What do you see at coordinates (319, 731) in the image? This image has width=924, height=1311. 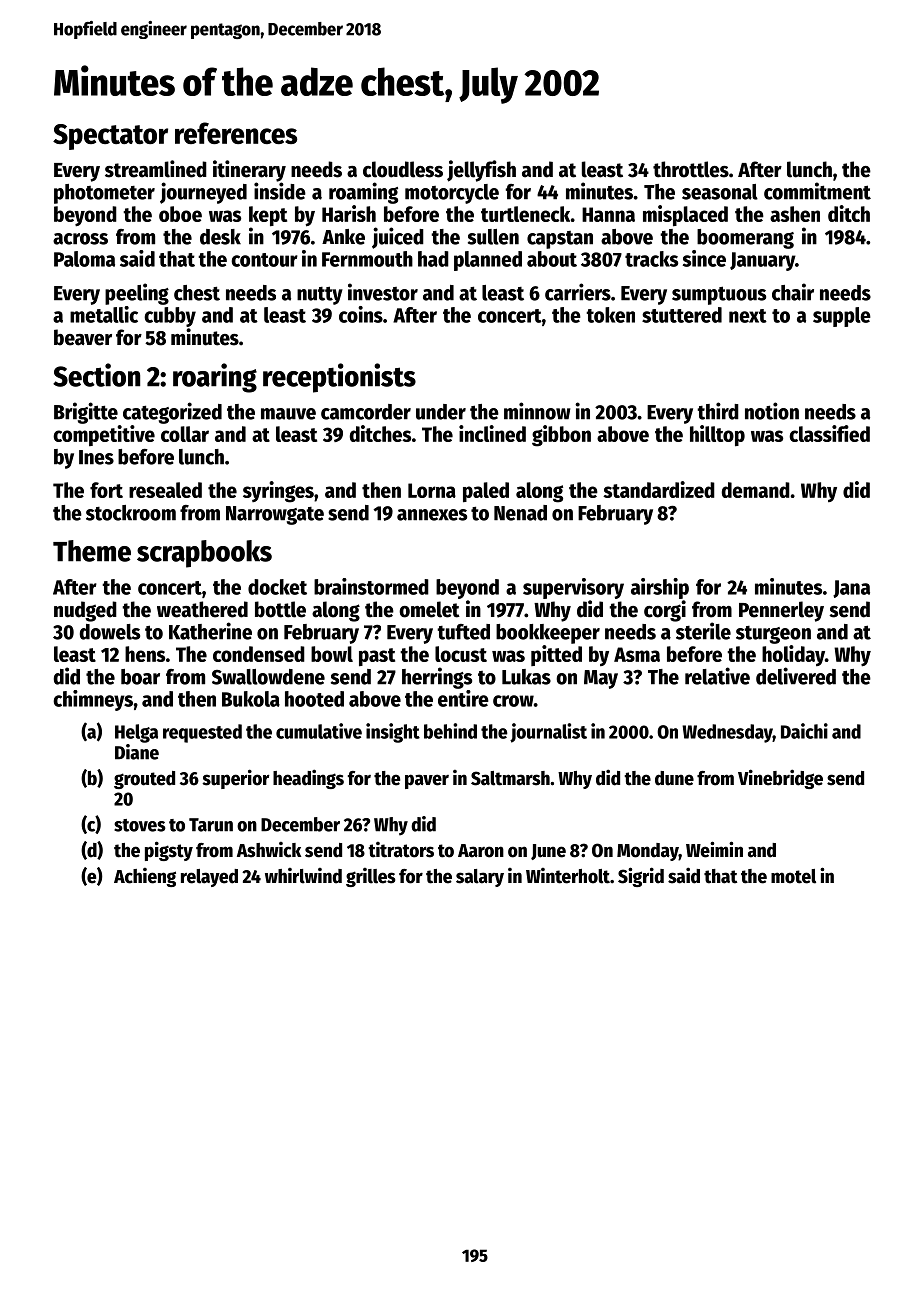 I see `cumulative` at bounding box center [319, 731].
